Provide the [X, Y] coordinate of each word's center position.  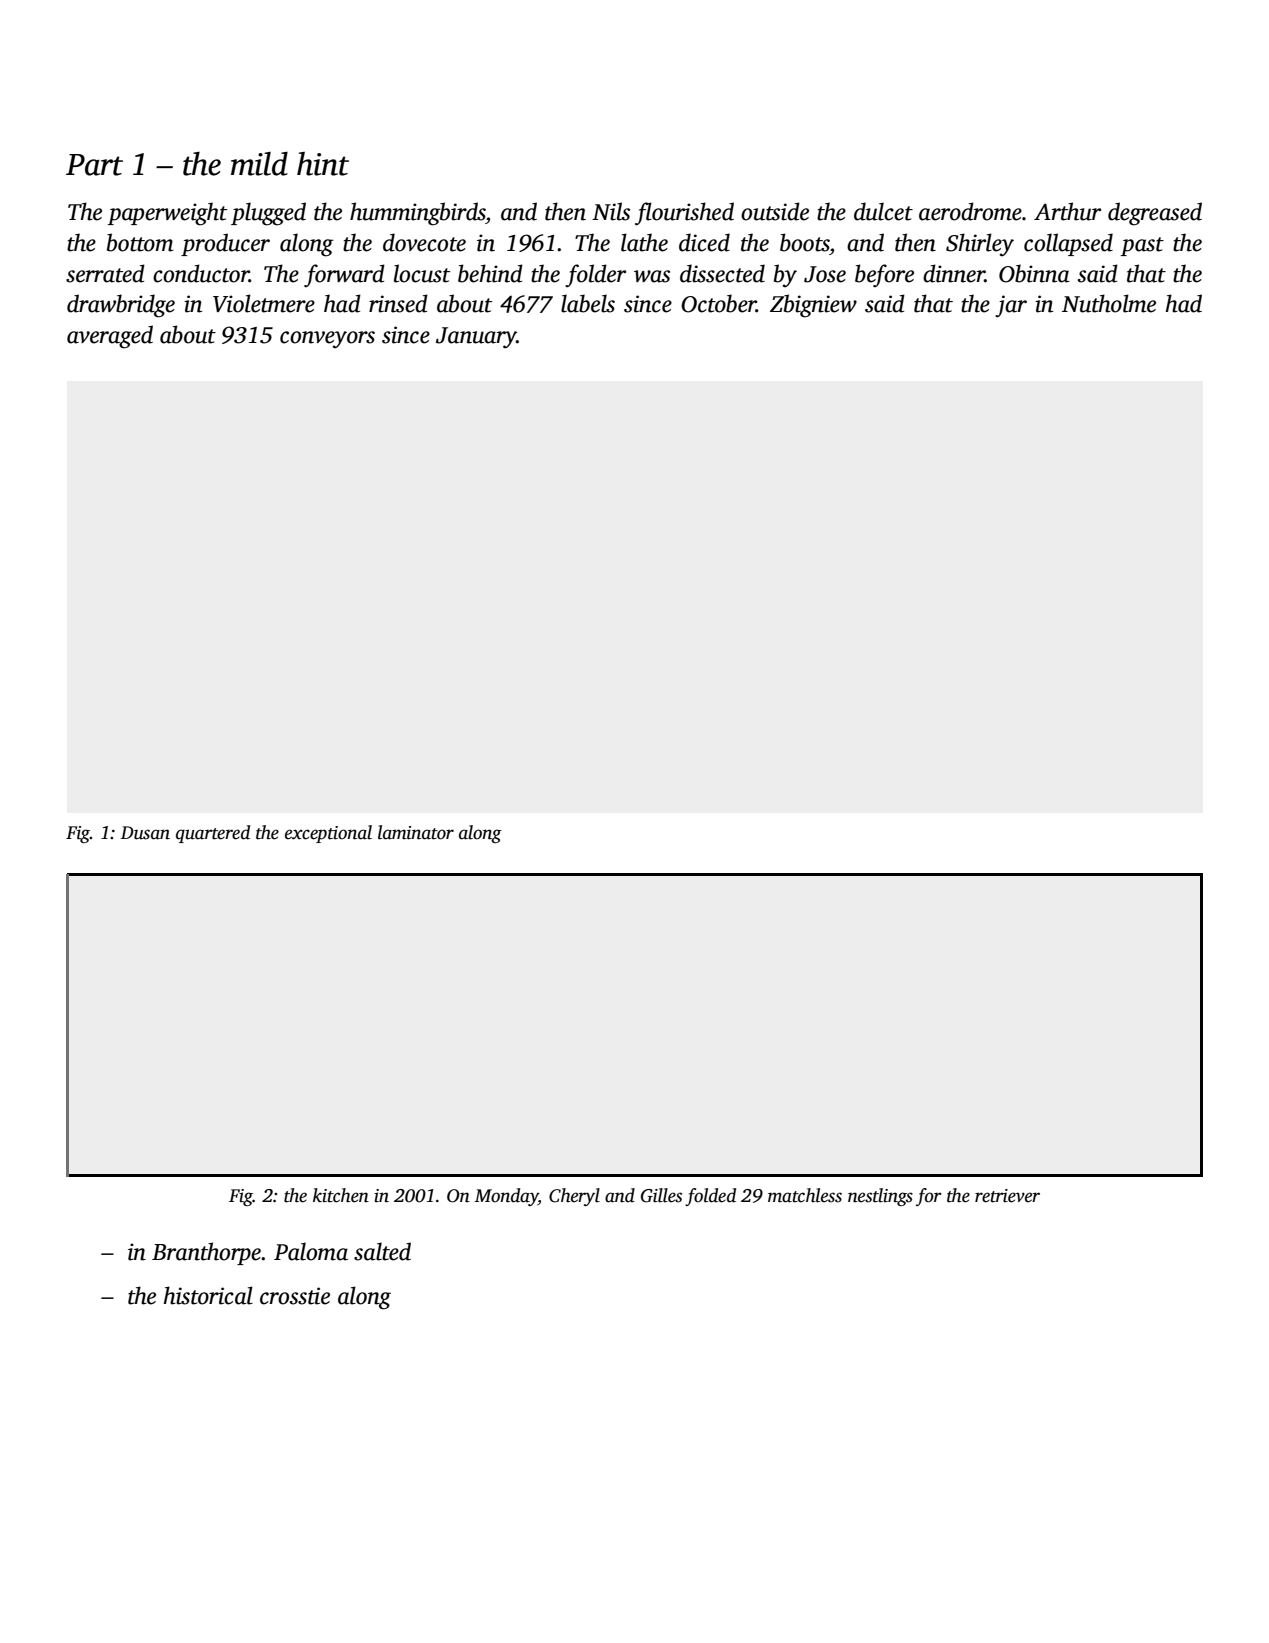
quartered [213, 834]
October [718, 303]
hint [323, 164]
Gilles [661, 1195]
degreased [1155, 214]
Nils [611, 211]
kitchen [341, 1195]
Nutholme [1109, 303]
